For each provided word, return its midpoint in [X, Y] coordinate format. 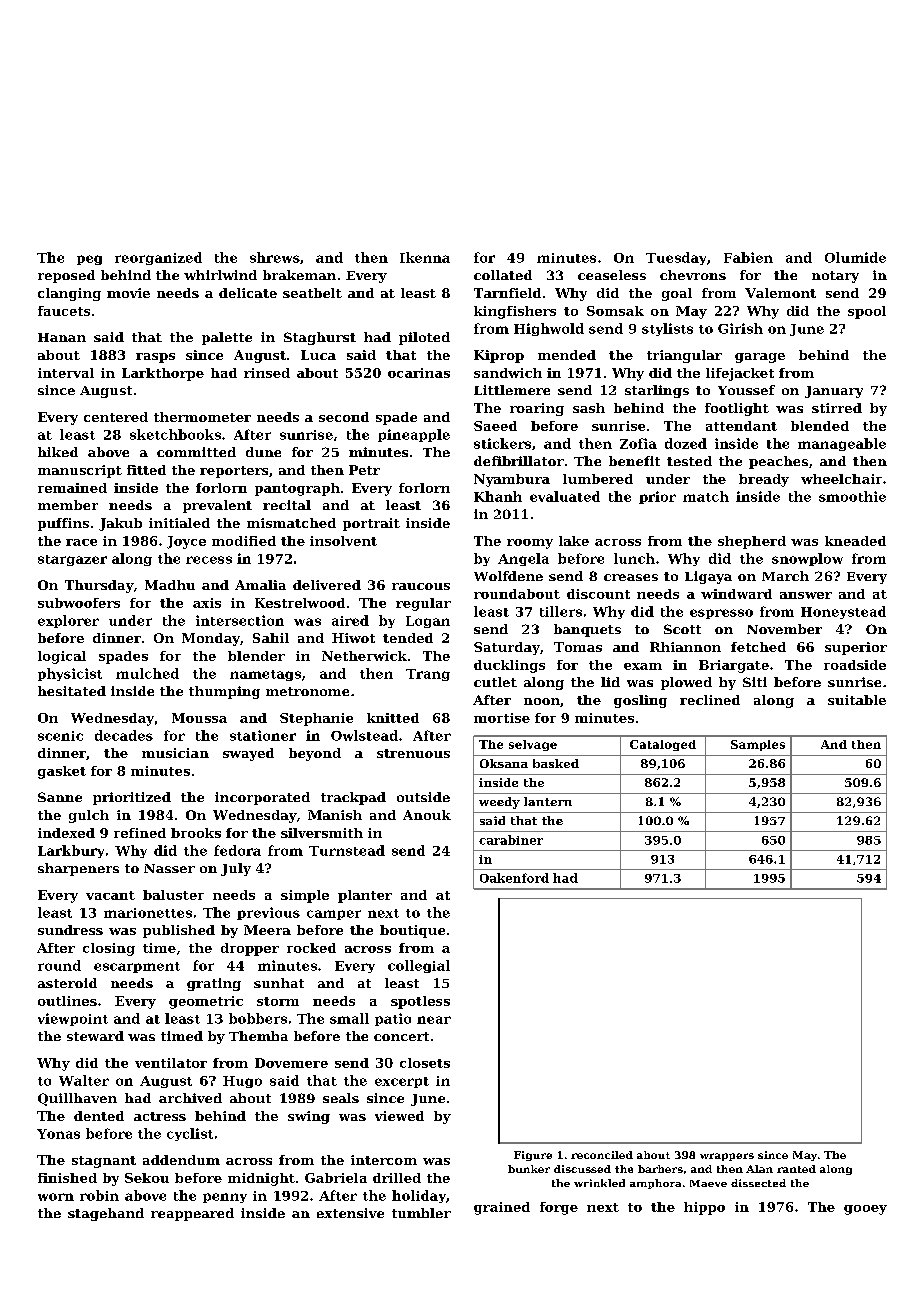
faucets [64, 311]
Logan [428, 622]
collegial [419, 966]
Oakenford [514, 878]
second [344, 417]
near [434, 1020]
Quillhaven [77, 1099]
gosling [640, 701]
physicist [70, 674]
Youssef [746, 390]
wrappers [727, 1157]
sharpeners [78, 869]
